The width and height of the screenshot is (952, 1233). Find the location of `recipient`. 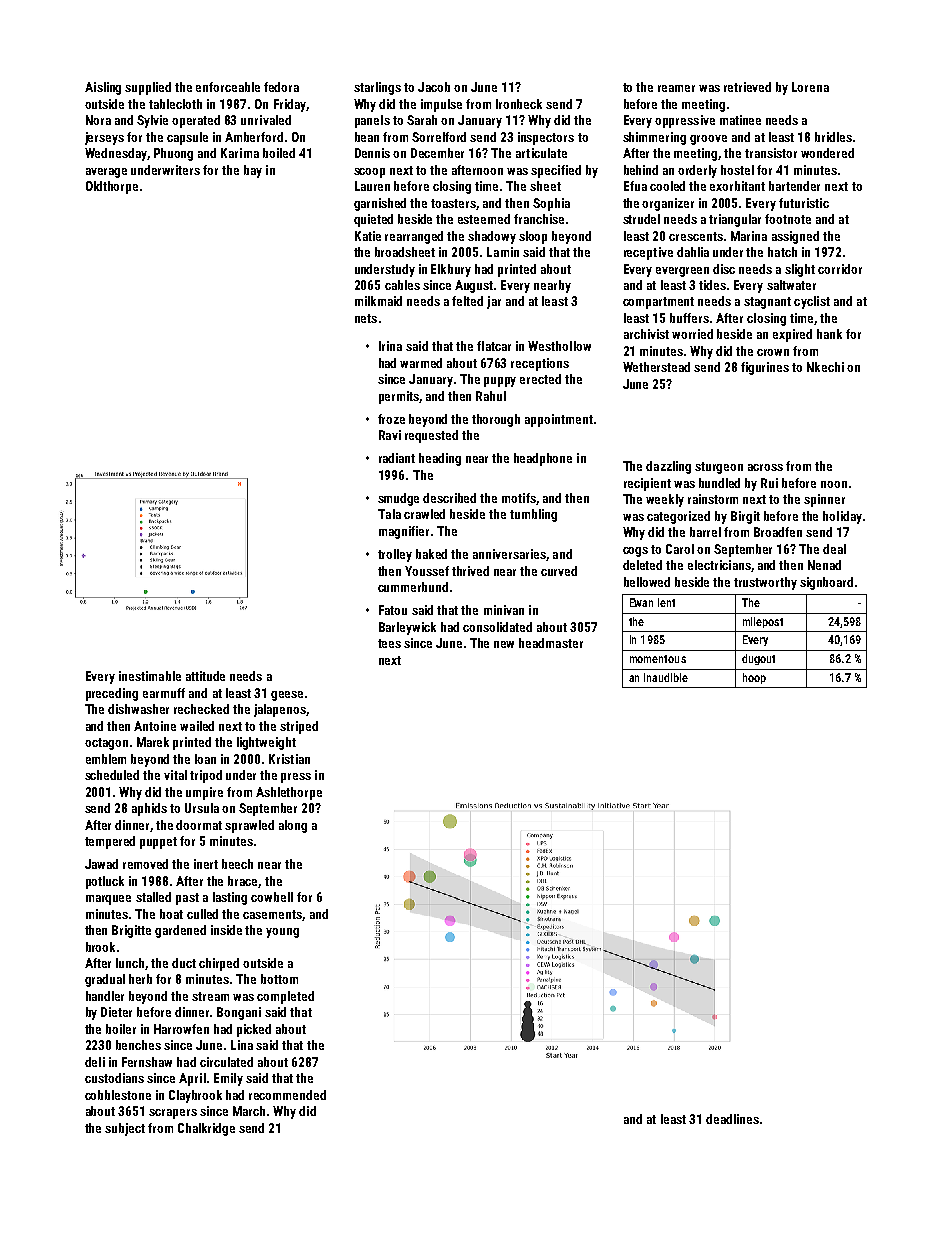

recipient is located at coordinates (647, 484).
